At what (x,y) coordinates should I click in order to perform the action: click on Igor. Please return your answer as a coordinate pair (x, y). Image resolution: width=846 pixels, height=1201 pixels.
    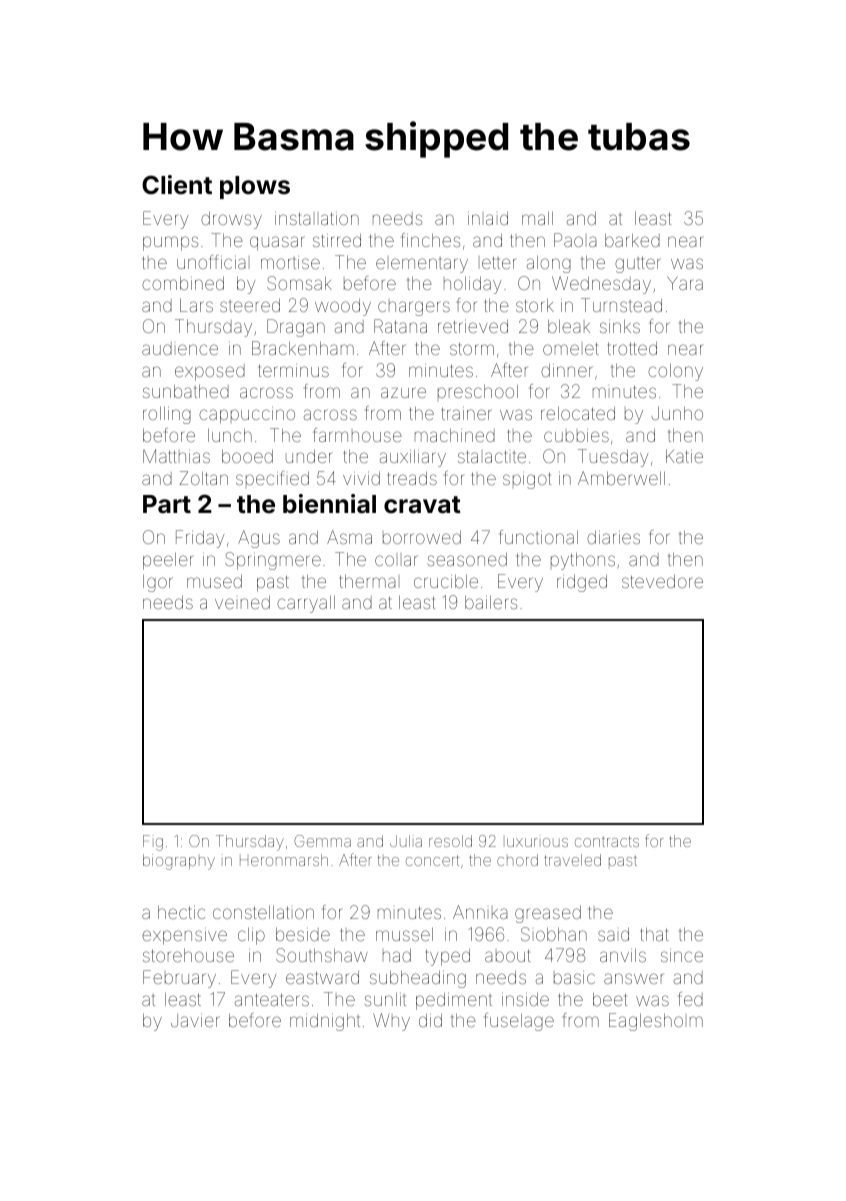
    Looking at the image, I should click on (158, 583).
